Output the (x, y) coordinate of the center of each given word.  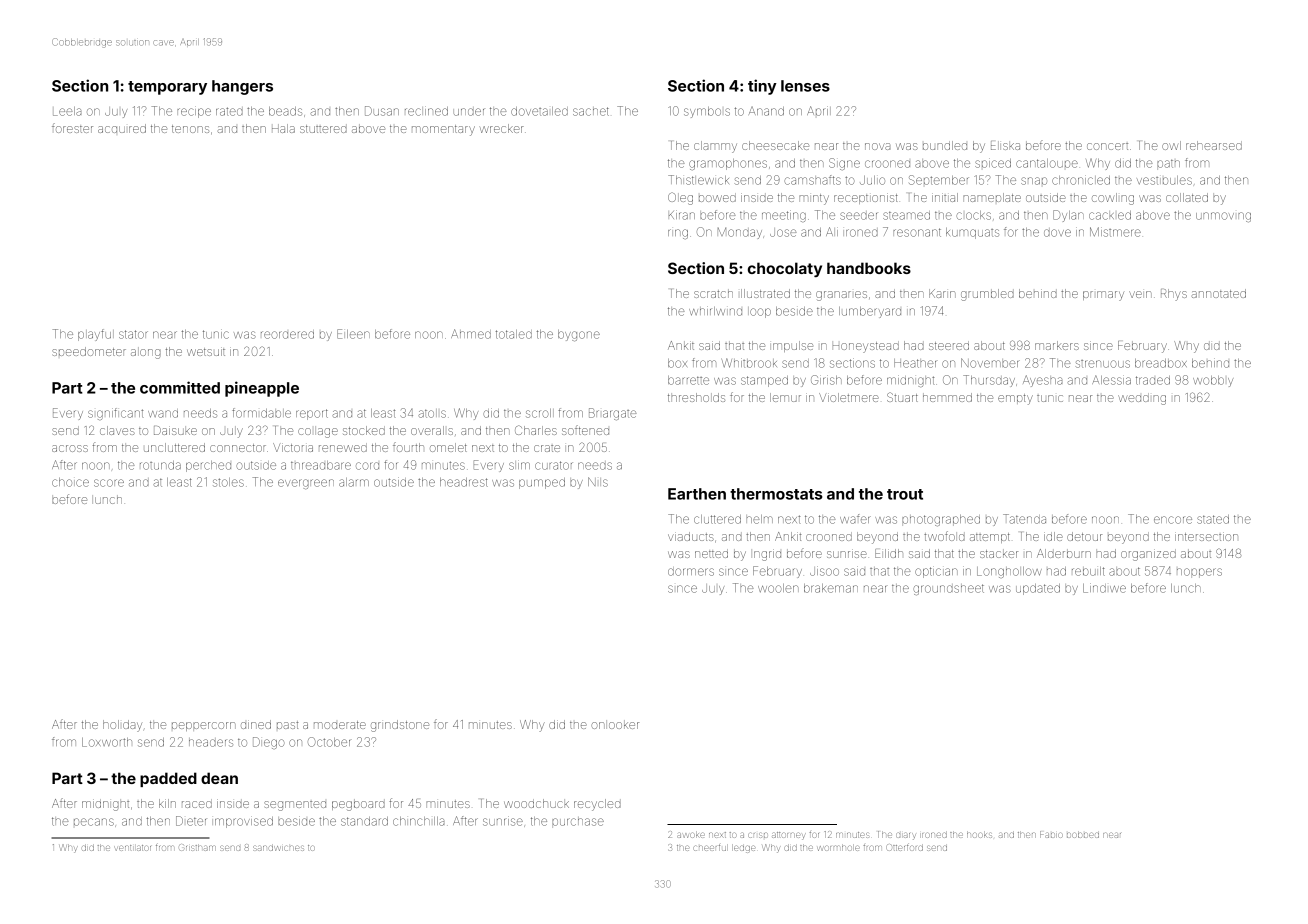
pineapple (262, 389)
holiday (122, 726)
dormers (691, 572)
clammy (715, 147)
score (109, 483)
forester (72, 128)
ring (678, 234)
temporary (167, 88)
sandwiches (278, 848)
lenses (805, 86)
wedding (1142, 400)
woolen (778, 588)
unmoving (1223, 217)
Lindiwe (1104, 588)
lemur (785, 397)
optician (936, 572)
